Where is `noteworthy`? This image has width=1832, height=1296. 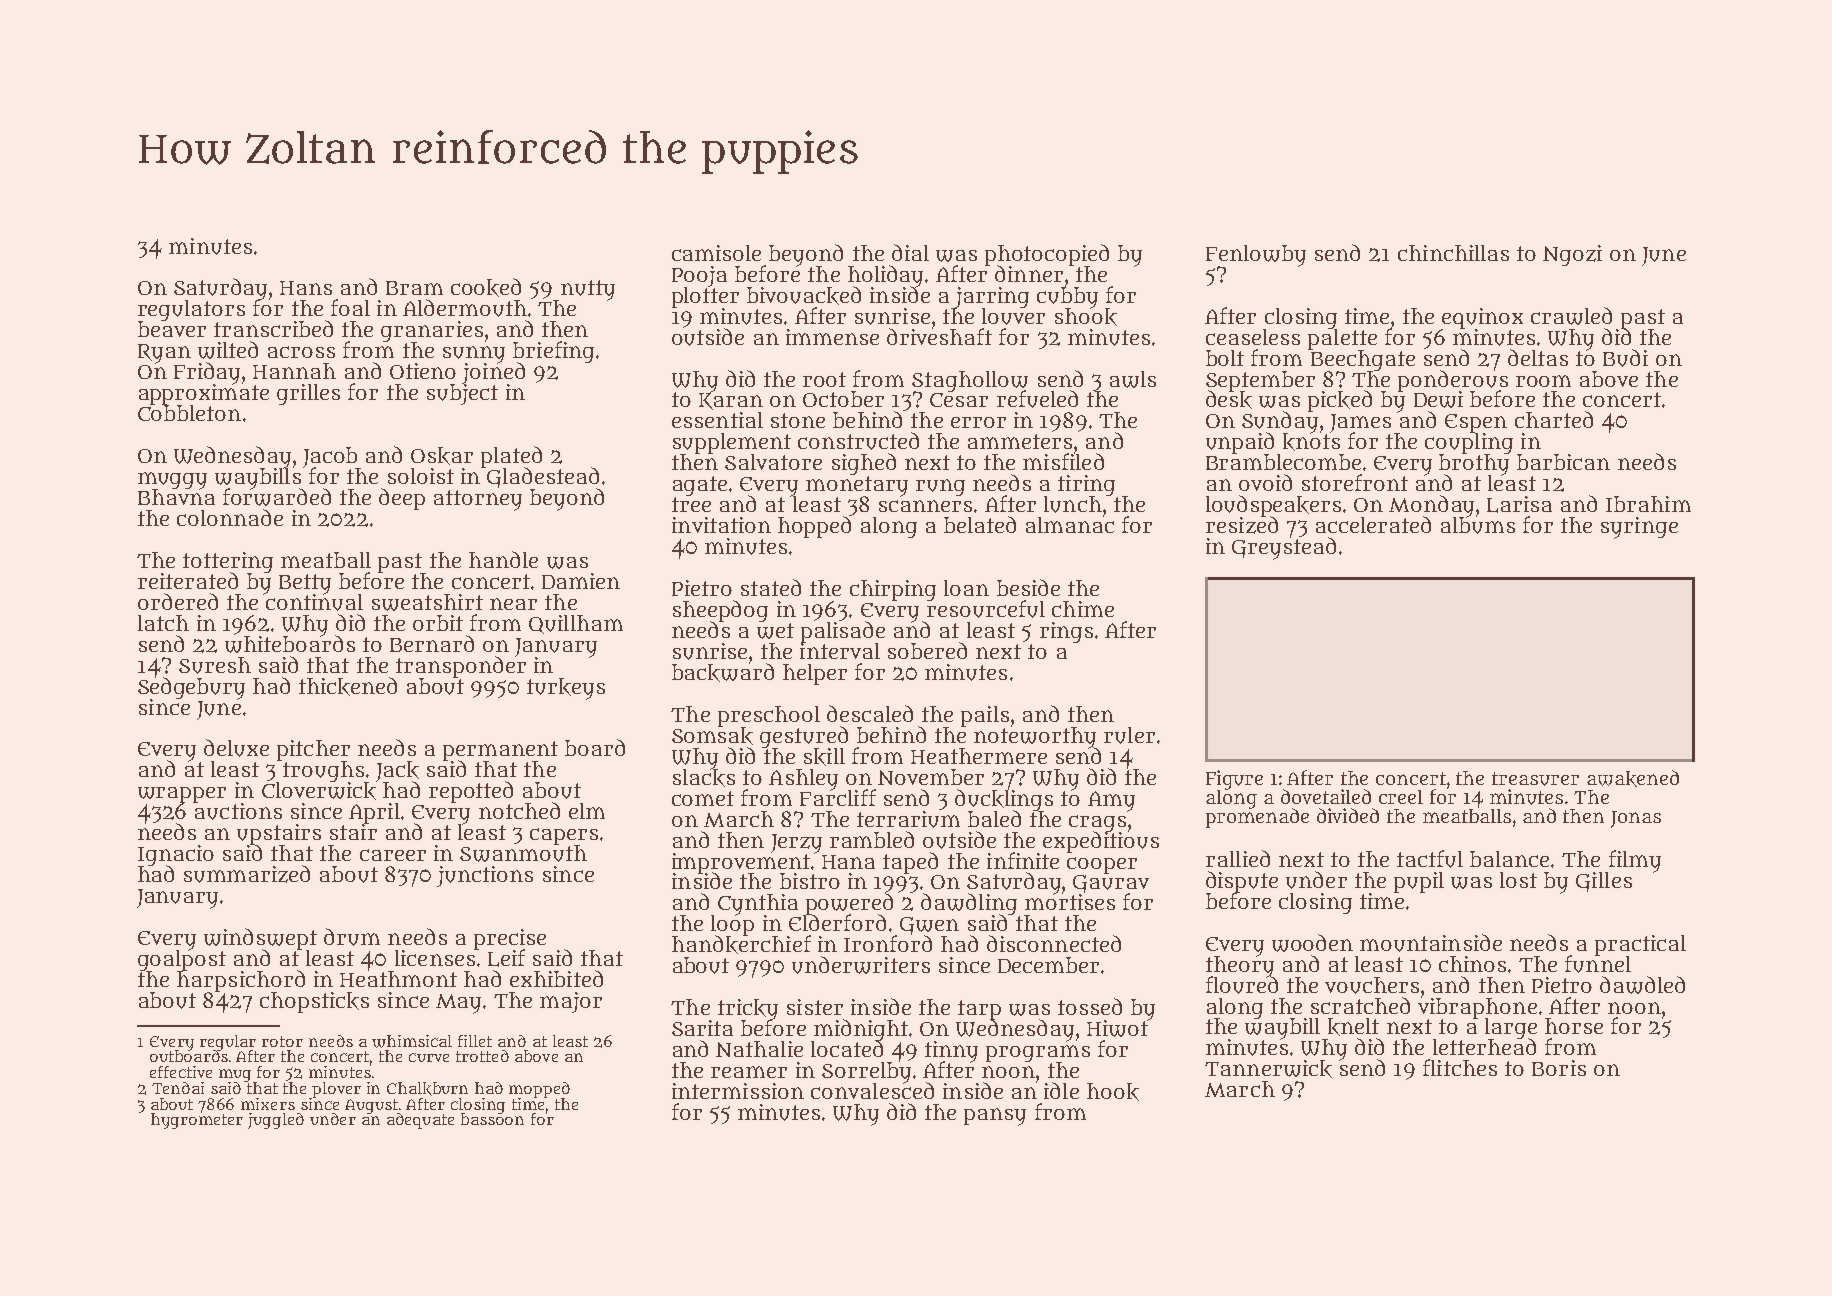
noteworthy is located at coordinates (1035, 737).
